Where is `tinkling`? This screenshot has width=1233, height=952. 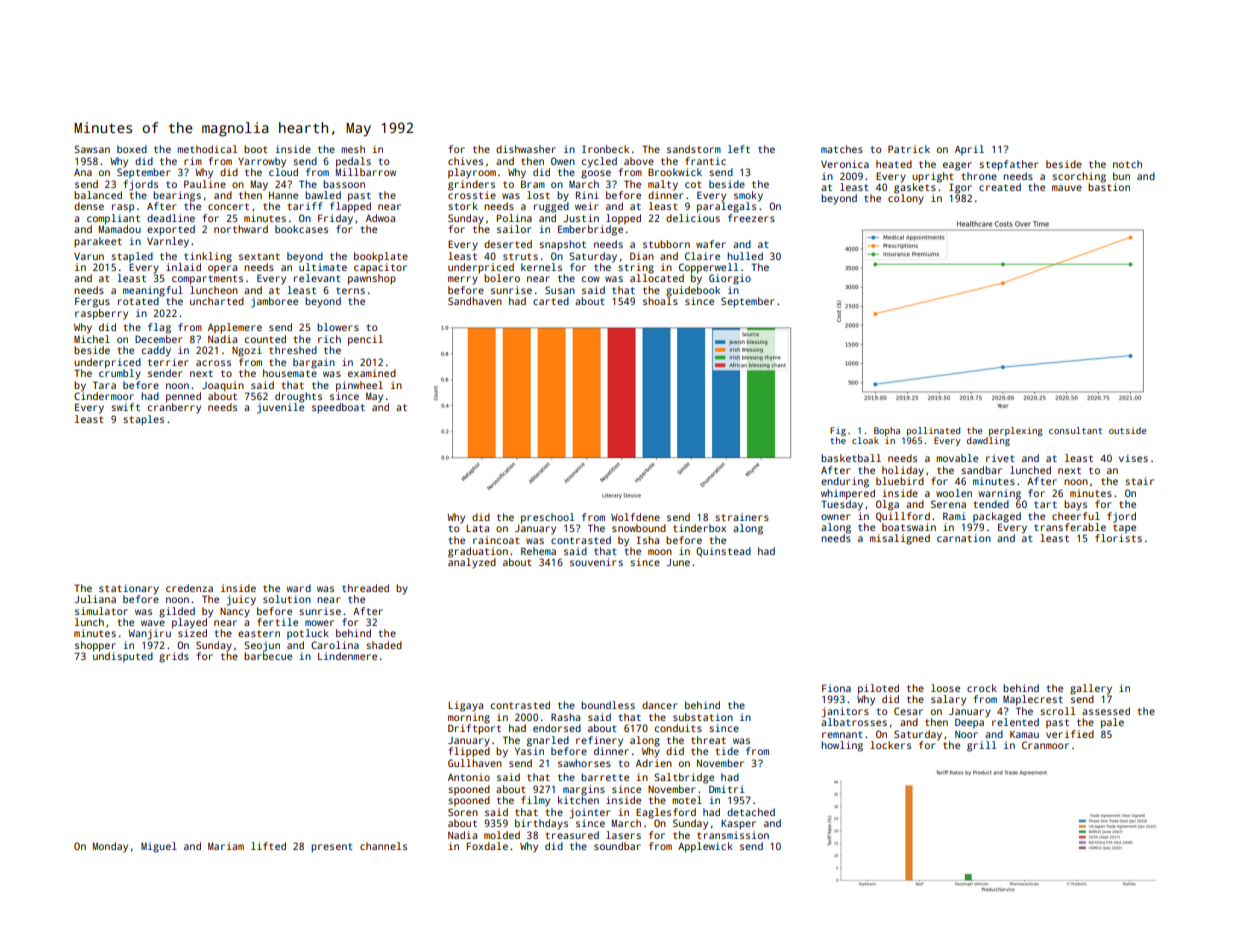
tinkling is located at coordinates (208, 257).
